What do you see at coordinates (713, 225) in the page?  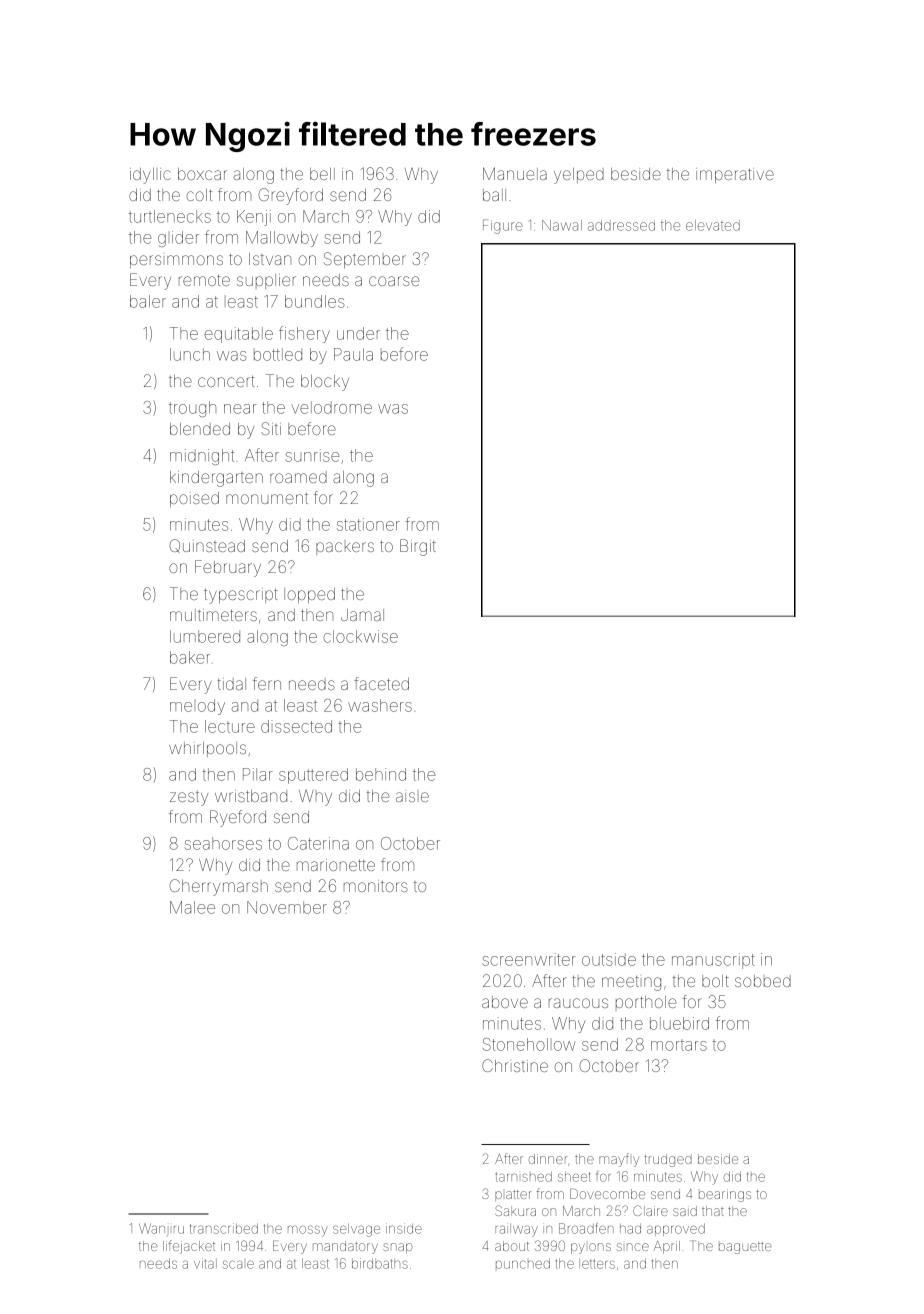 I see `elevated` at bounding box center [713, 225].
